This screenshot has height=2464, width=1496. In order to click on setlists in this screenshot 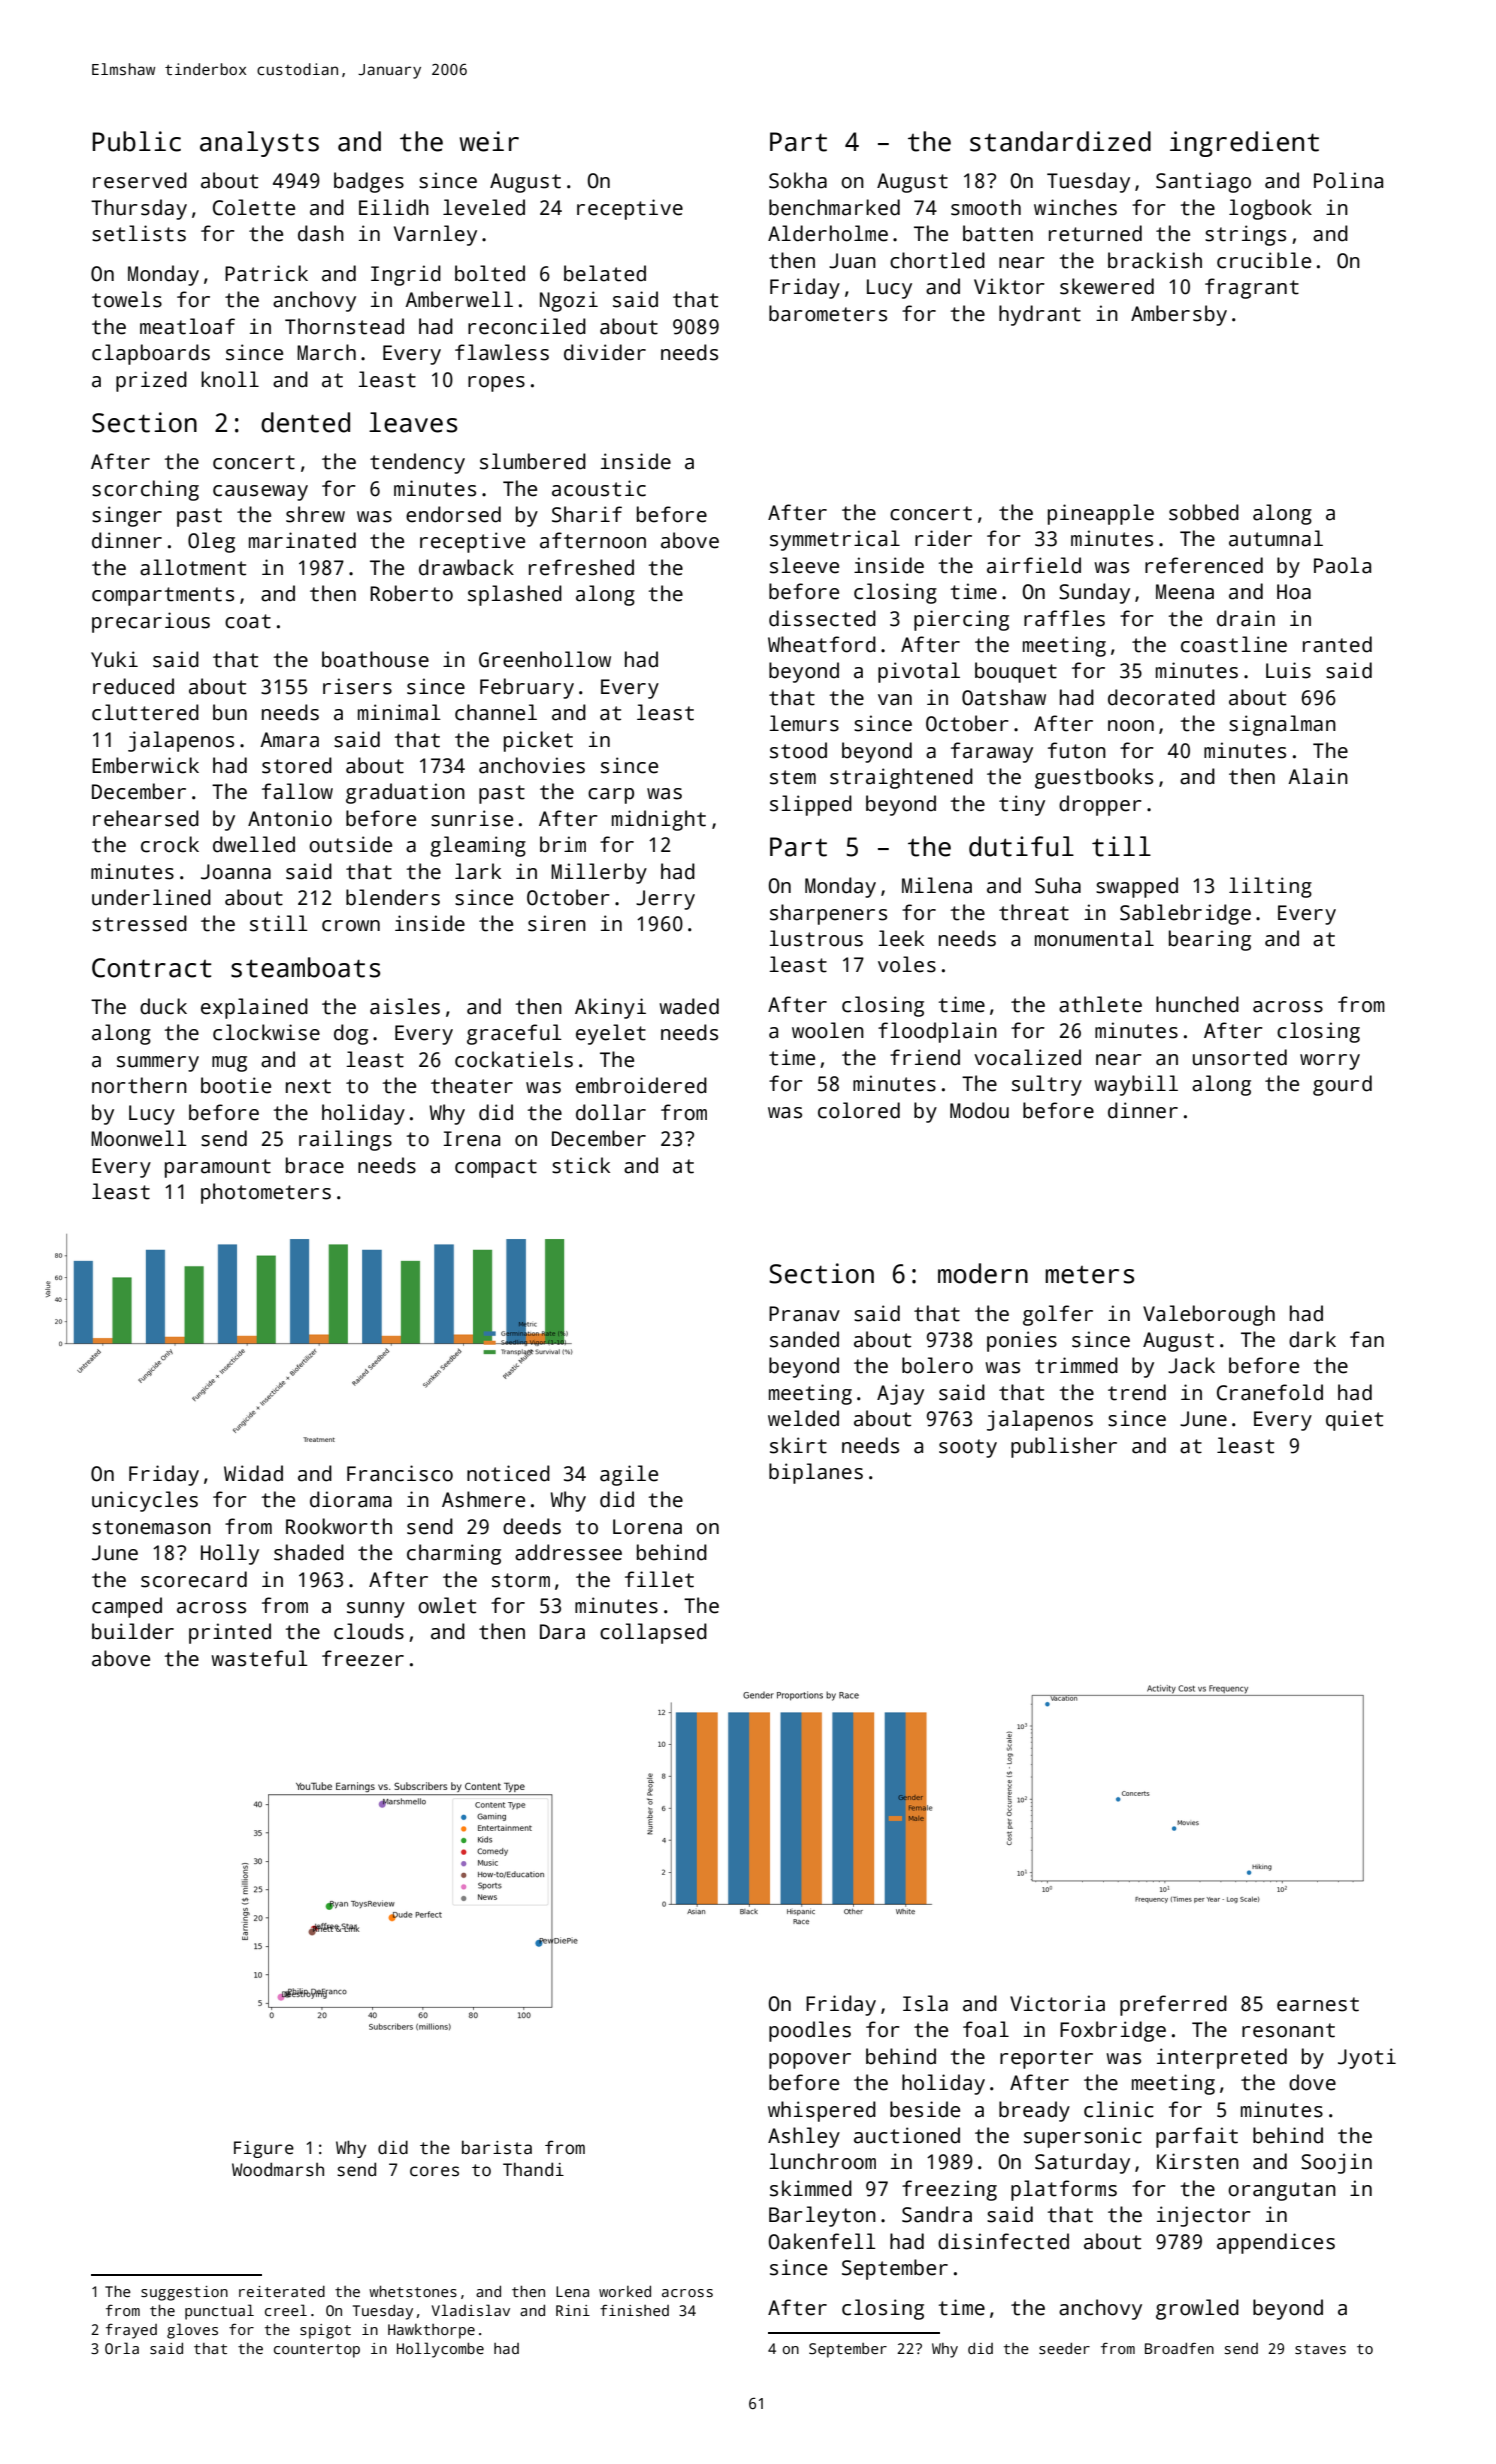, I will do `click(139, 233)`.
